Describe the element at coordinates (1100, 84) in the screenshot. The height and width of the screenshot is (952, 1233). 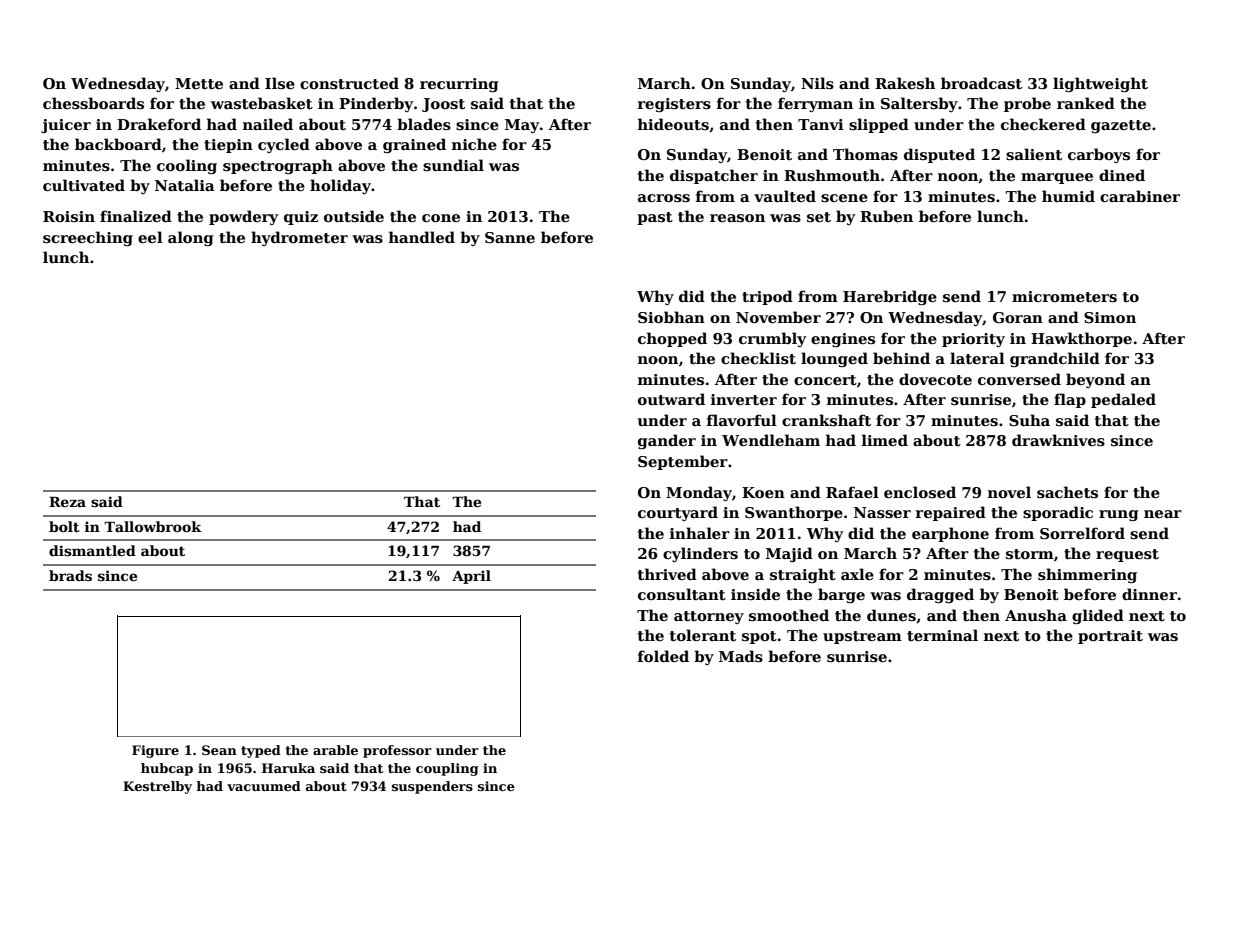
I see `lightweight` at that location.
